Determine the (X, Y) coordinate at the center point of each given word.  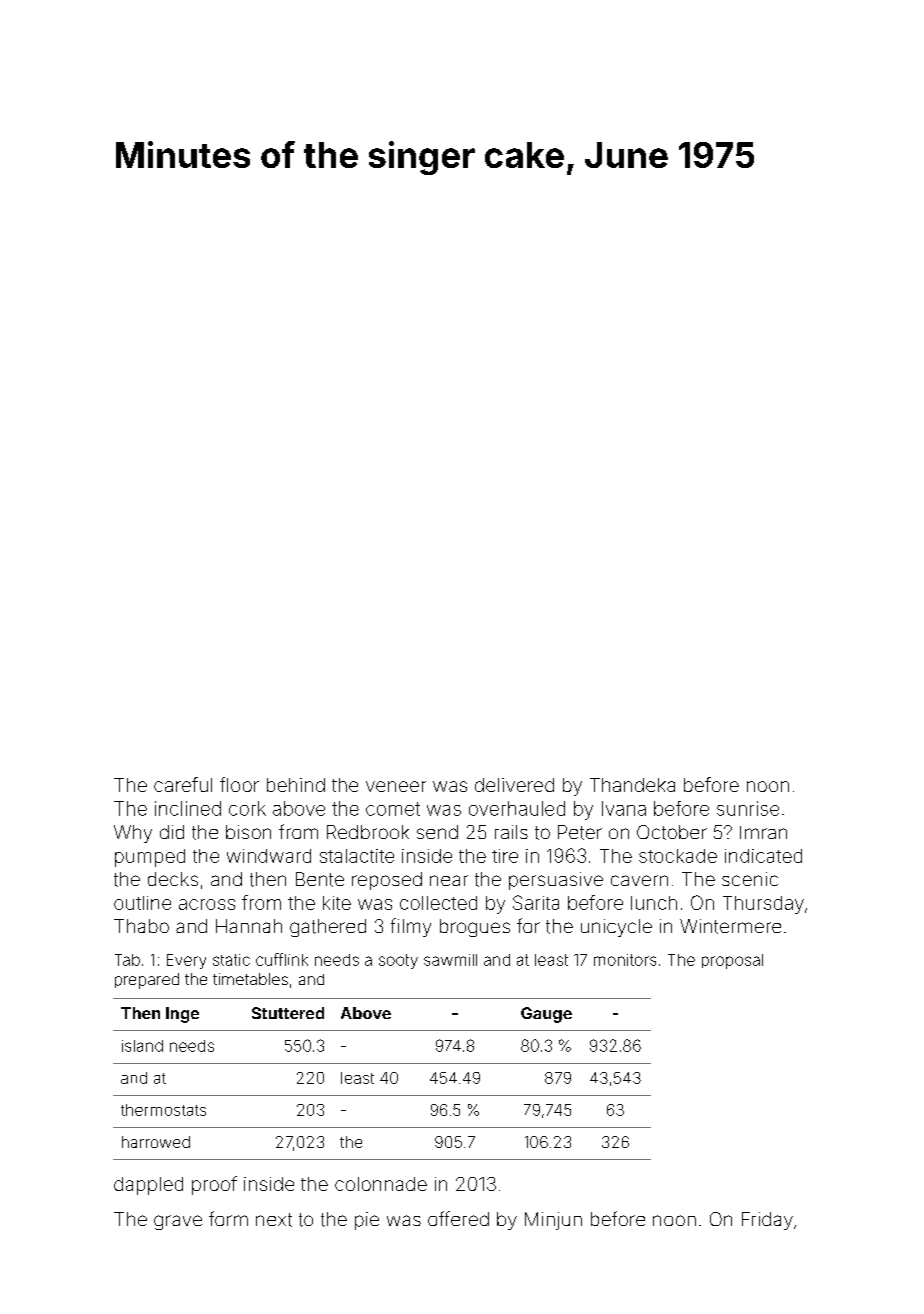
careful (183, 784)
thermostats (163, 1110)
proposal (732, 961)
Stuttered (288, 1013)
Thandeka (632, 785)
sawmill (450, 960)
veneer (396, 786)
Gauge (546, 1015)
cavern (639, 880)
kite (337, 903)
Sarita (536, 902)
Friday (767, 1221)
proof (214, 1185)
